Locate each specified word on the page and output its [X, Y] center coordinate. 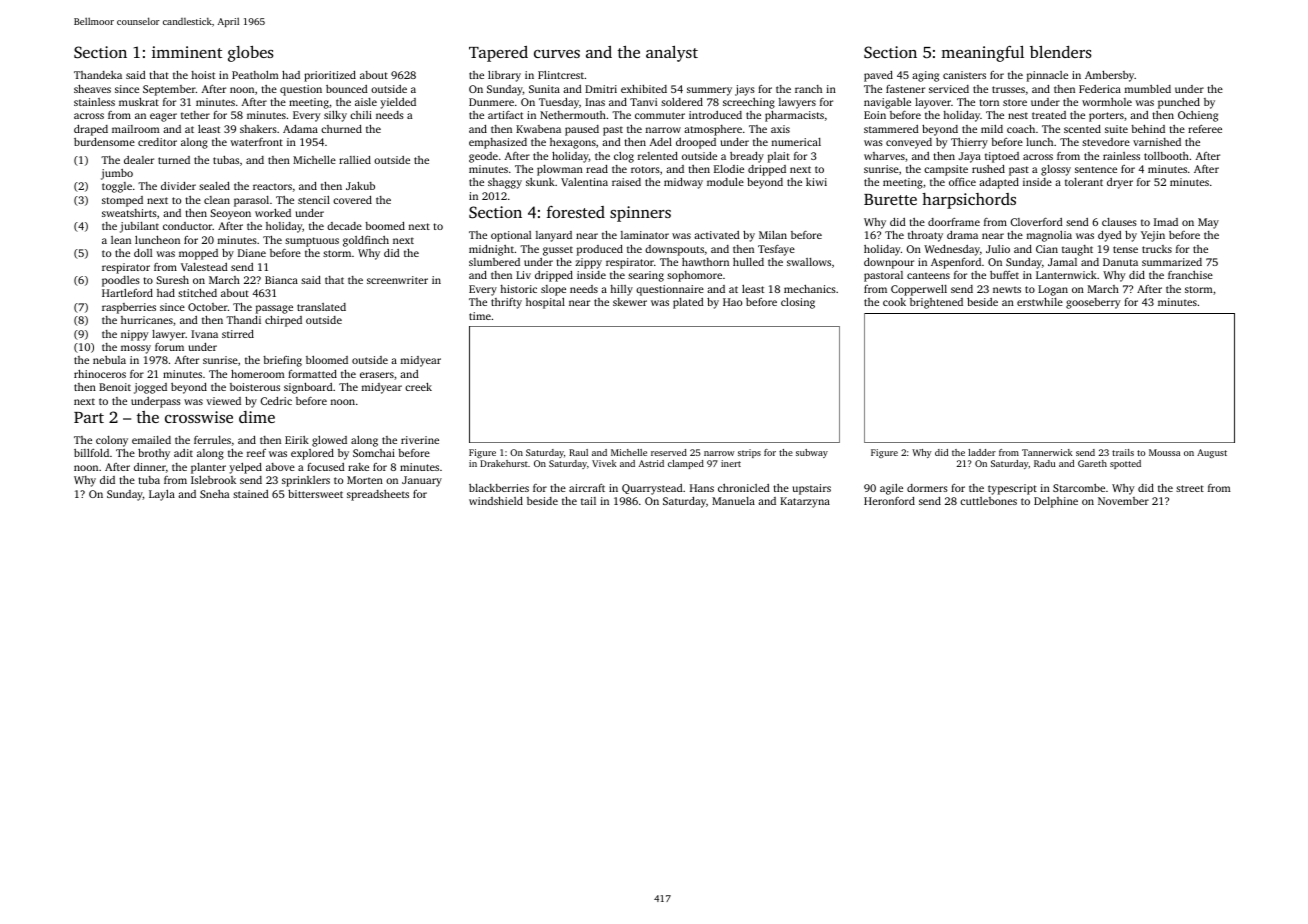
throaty [925, 236]
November [1123, 501]
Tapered [498, 54]
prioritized [330, 76]
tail [588, 501]
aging [925, 76]
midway [683, 183]
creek [418, 387]
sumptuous [312, 242]
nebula [109, 360]
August [1212, 453]
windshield [496, 501]
